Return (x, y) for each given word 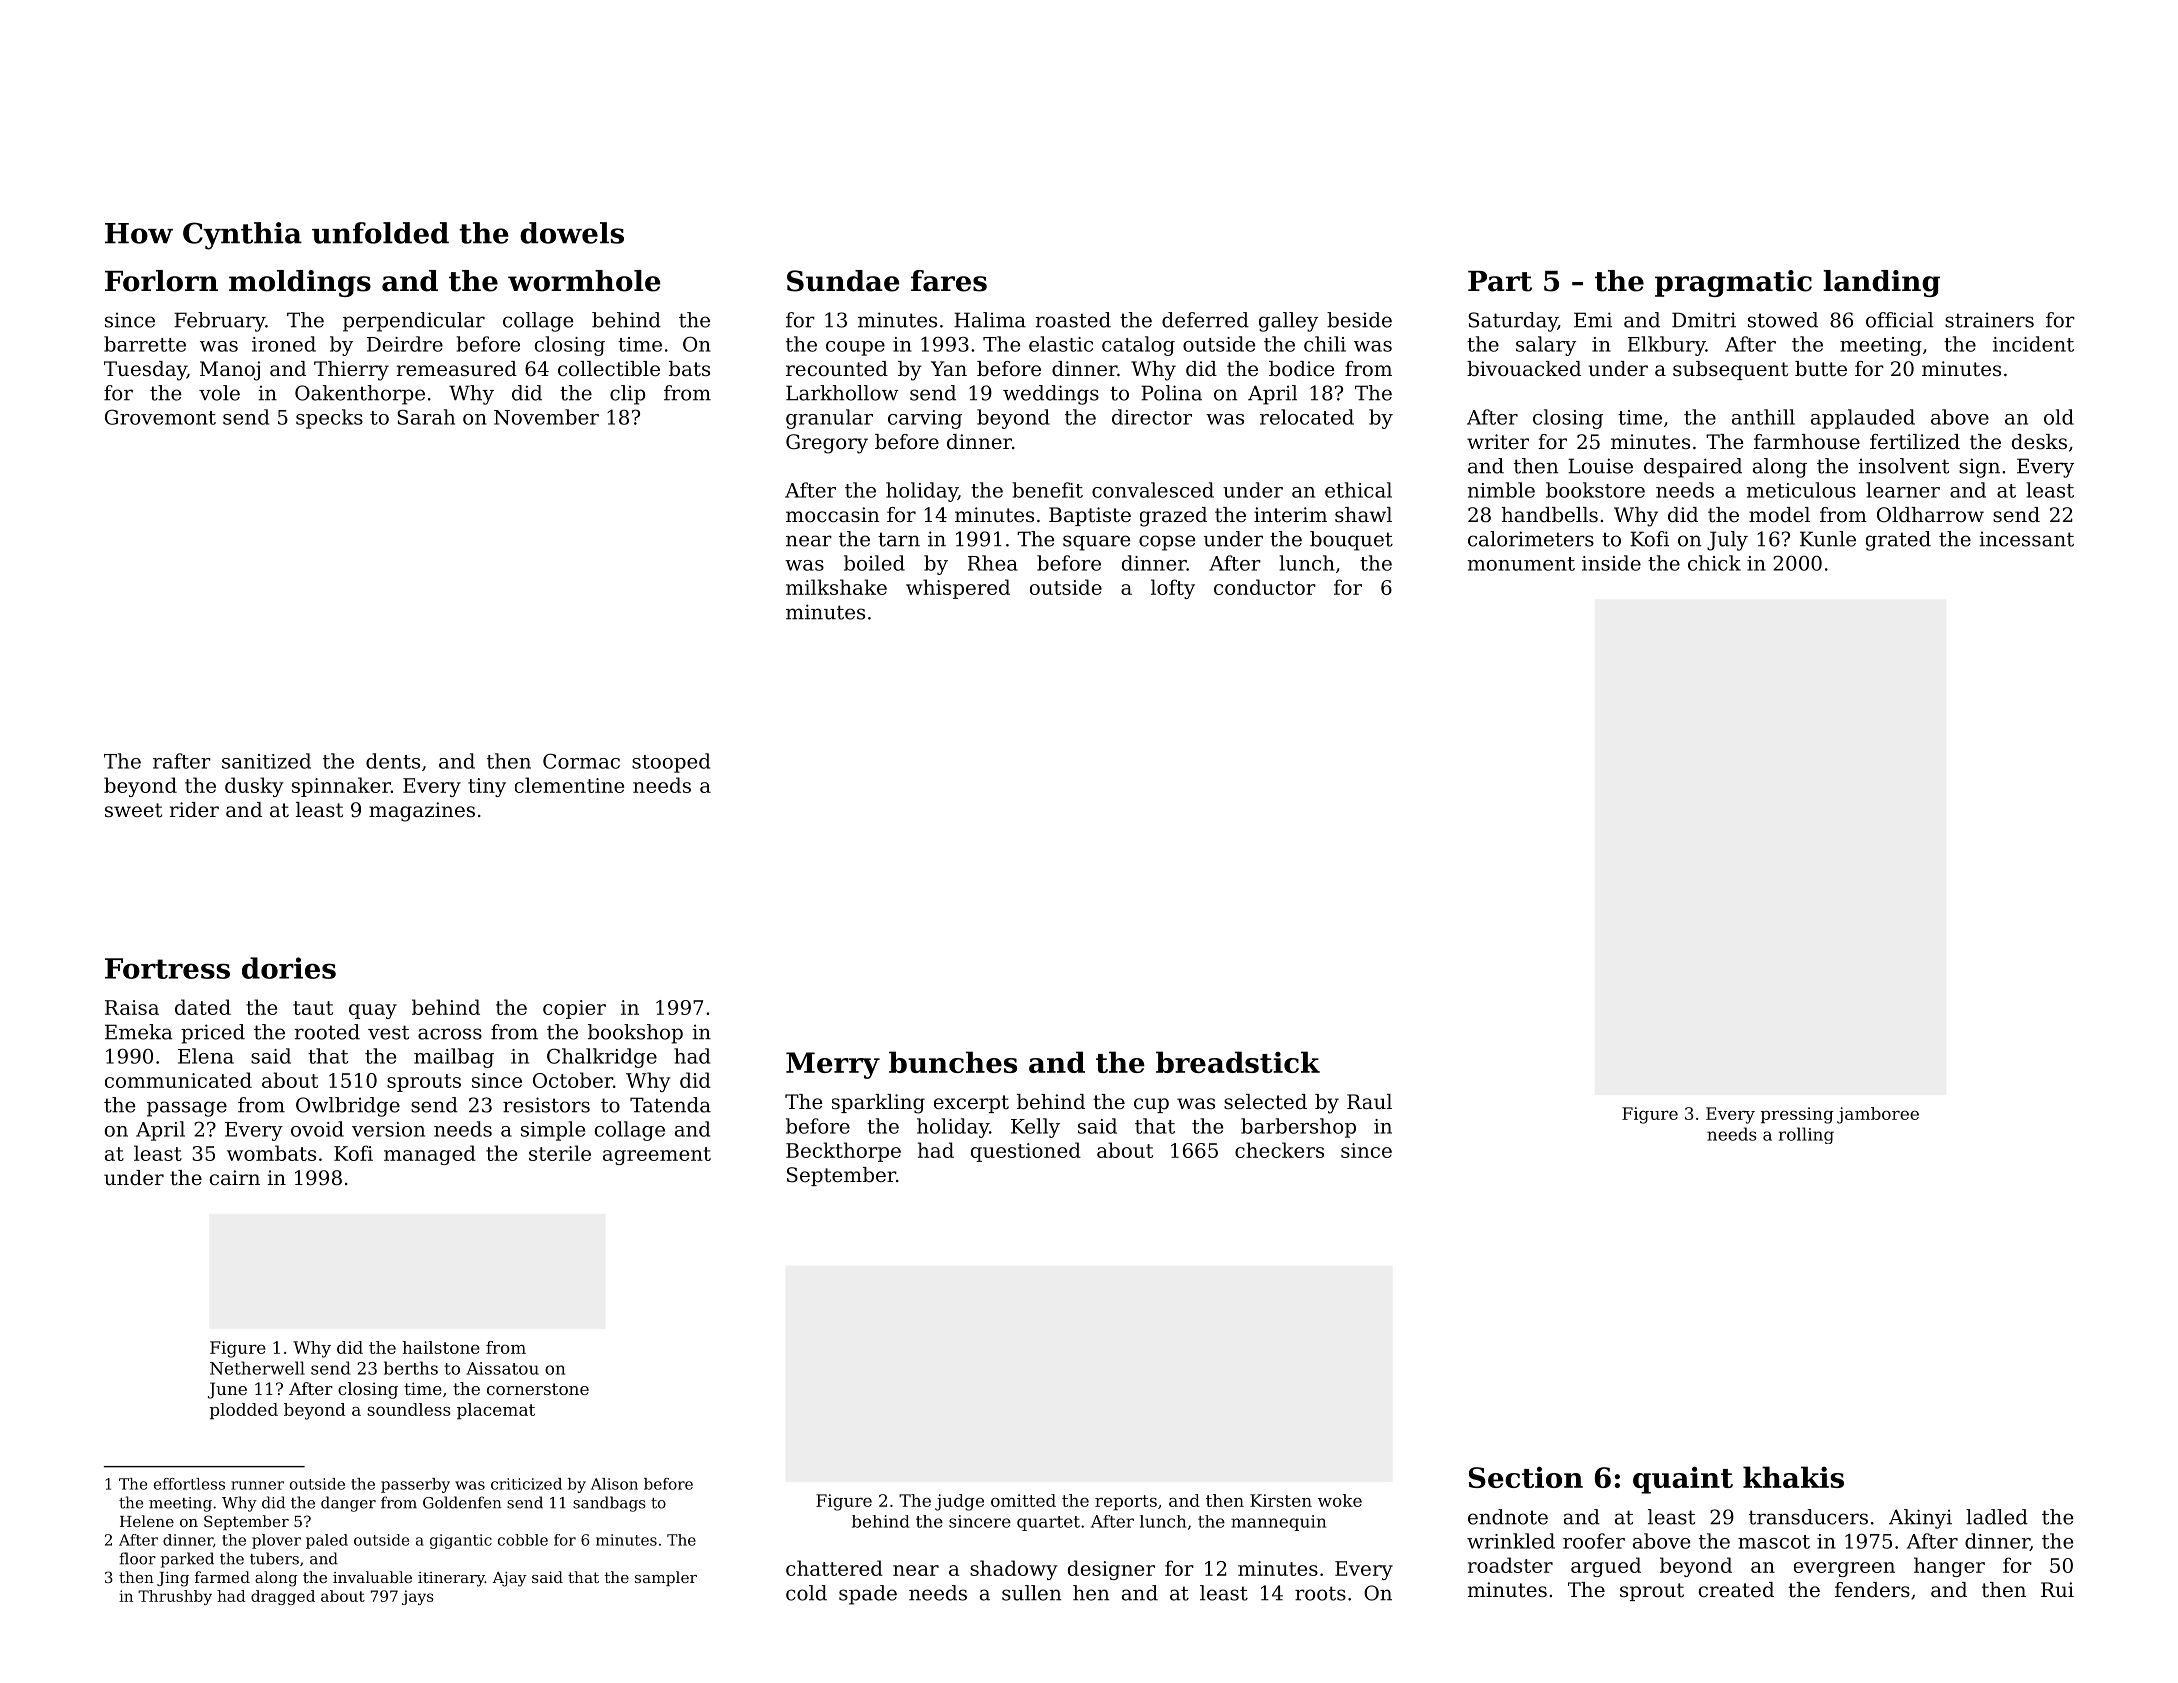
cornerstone (538, 1389)
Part (1500, 281)
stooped (671, 763)
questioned (1026, 1152)
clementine (569, 785)
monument (1521, 564)
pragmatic (1733, 283)
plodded (244, 1411)
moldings (300, 283)
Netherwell (257, 1368)
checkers (1279, 1150)
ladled (1997, 1517)
